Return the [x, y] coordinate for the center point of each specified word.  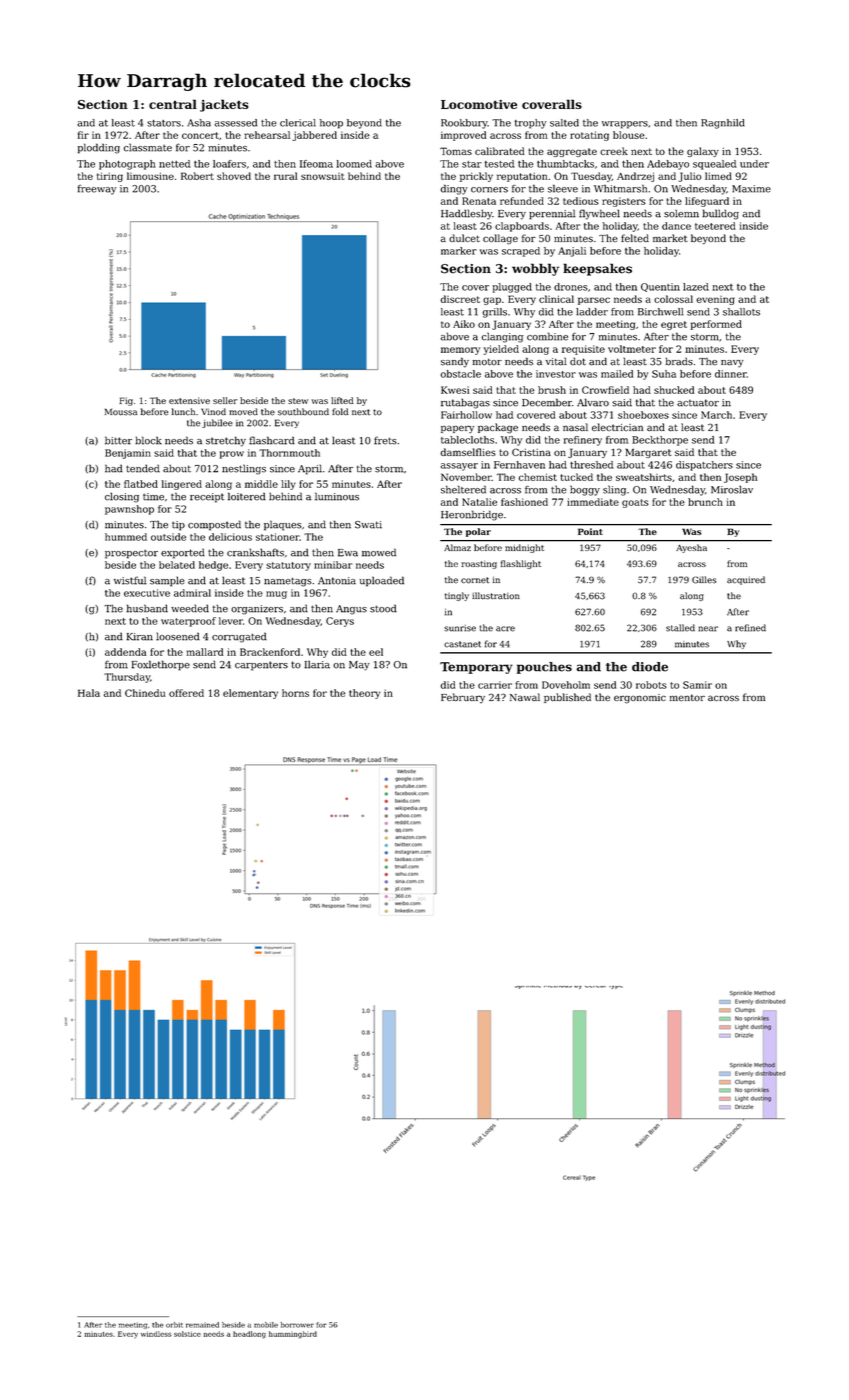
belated [177, 565]
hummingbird [293, 1335]
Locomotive [479, 104]
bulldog [720, 214]
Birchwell [660, 312]
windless [156, 1334]
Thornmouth [289, 453]
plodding [99, 148]
